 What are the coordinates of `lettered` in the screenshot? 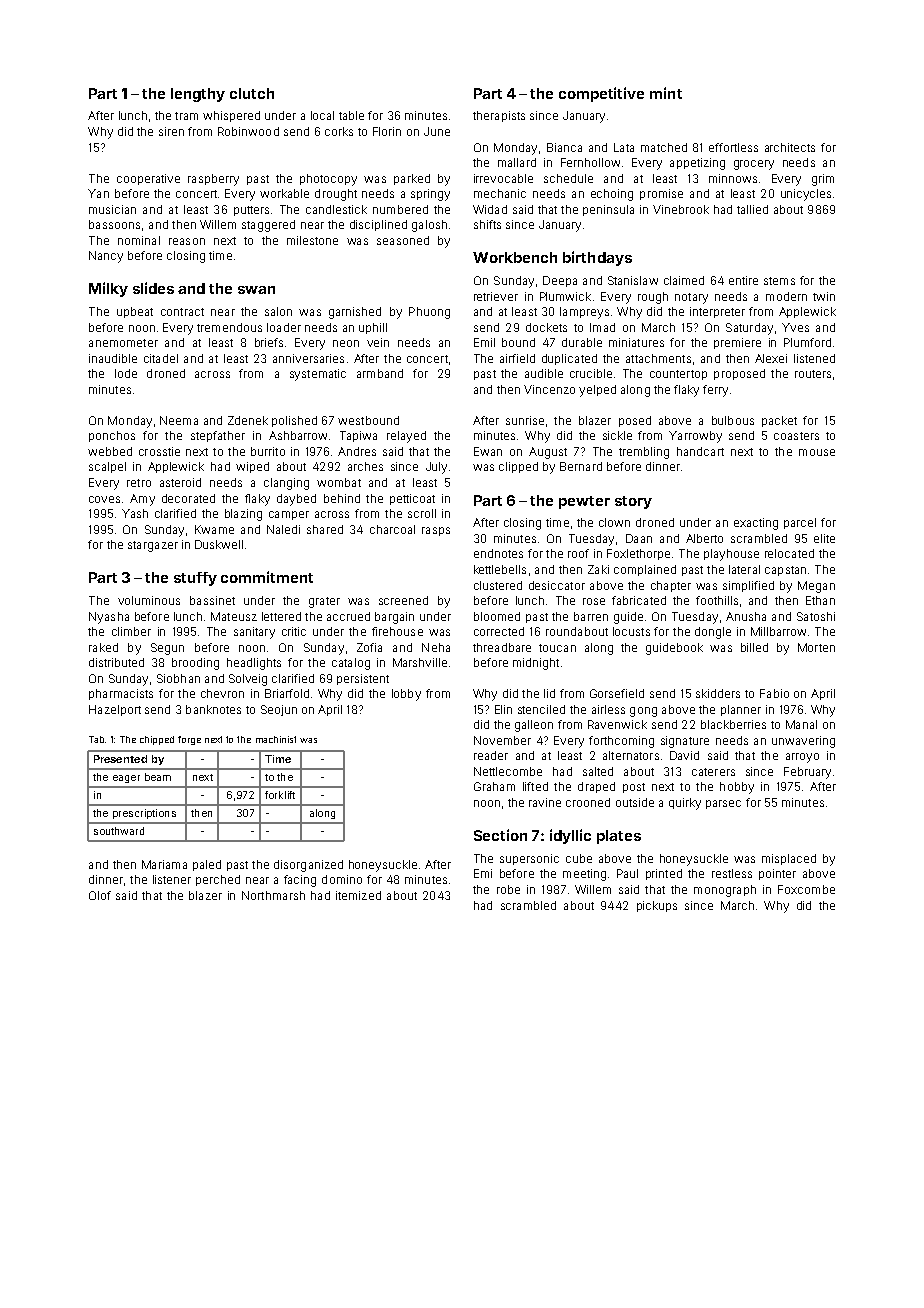 It's located at (281, 616).
